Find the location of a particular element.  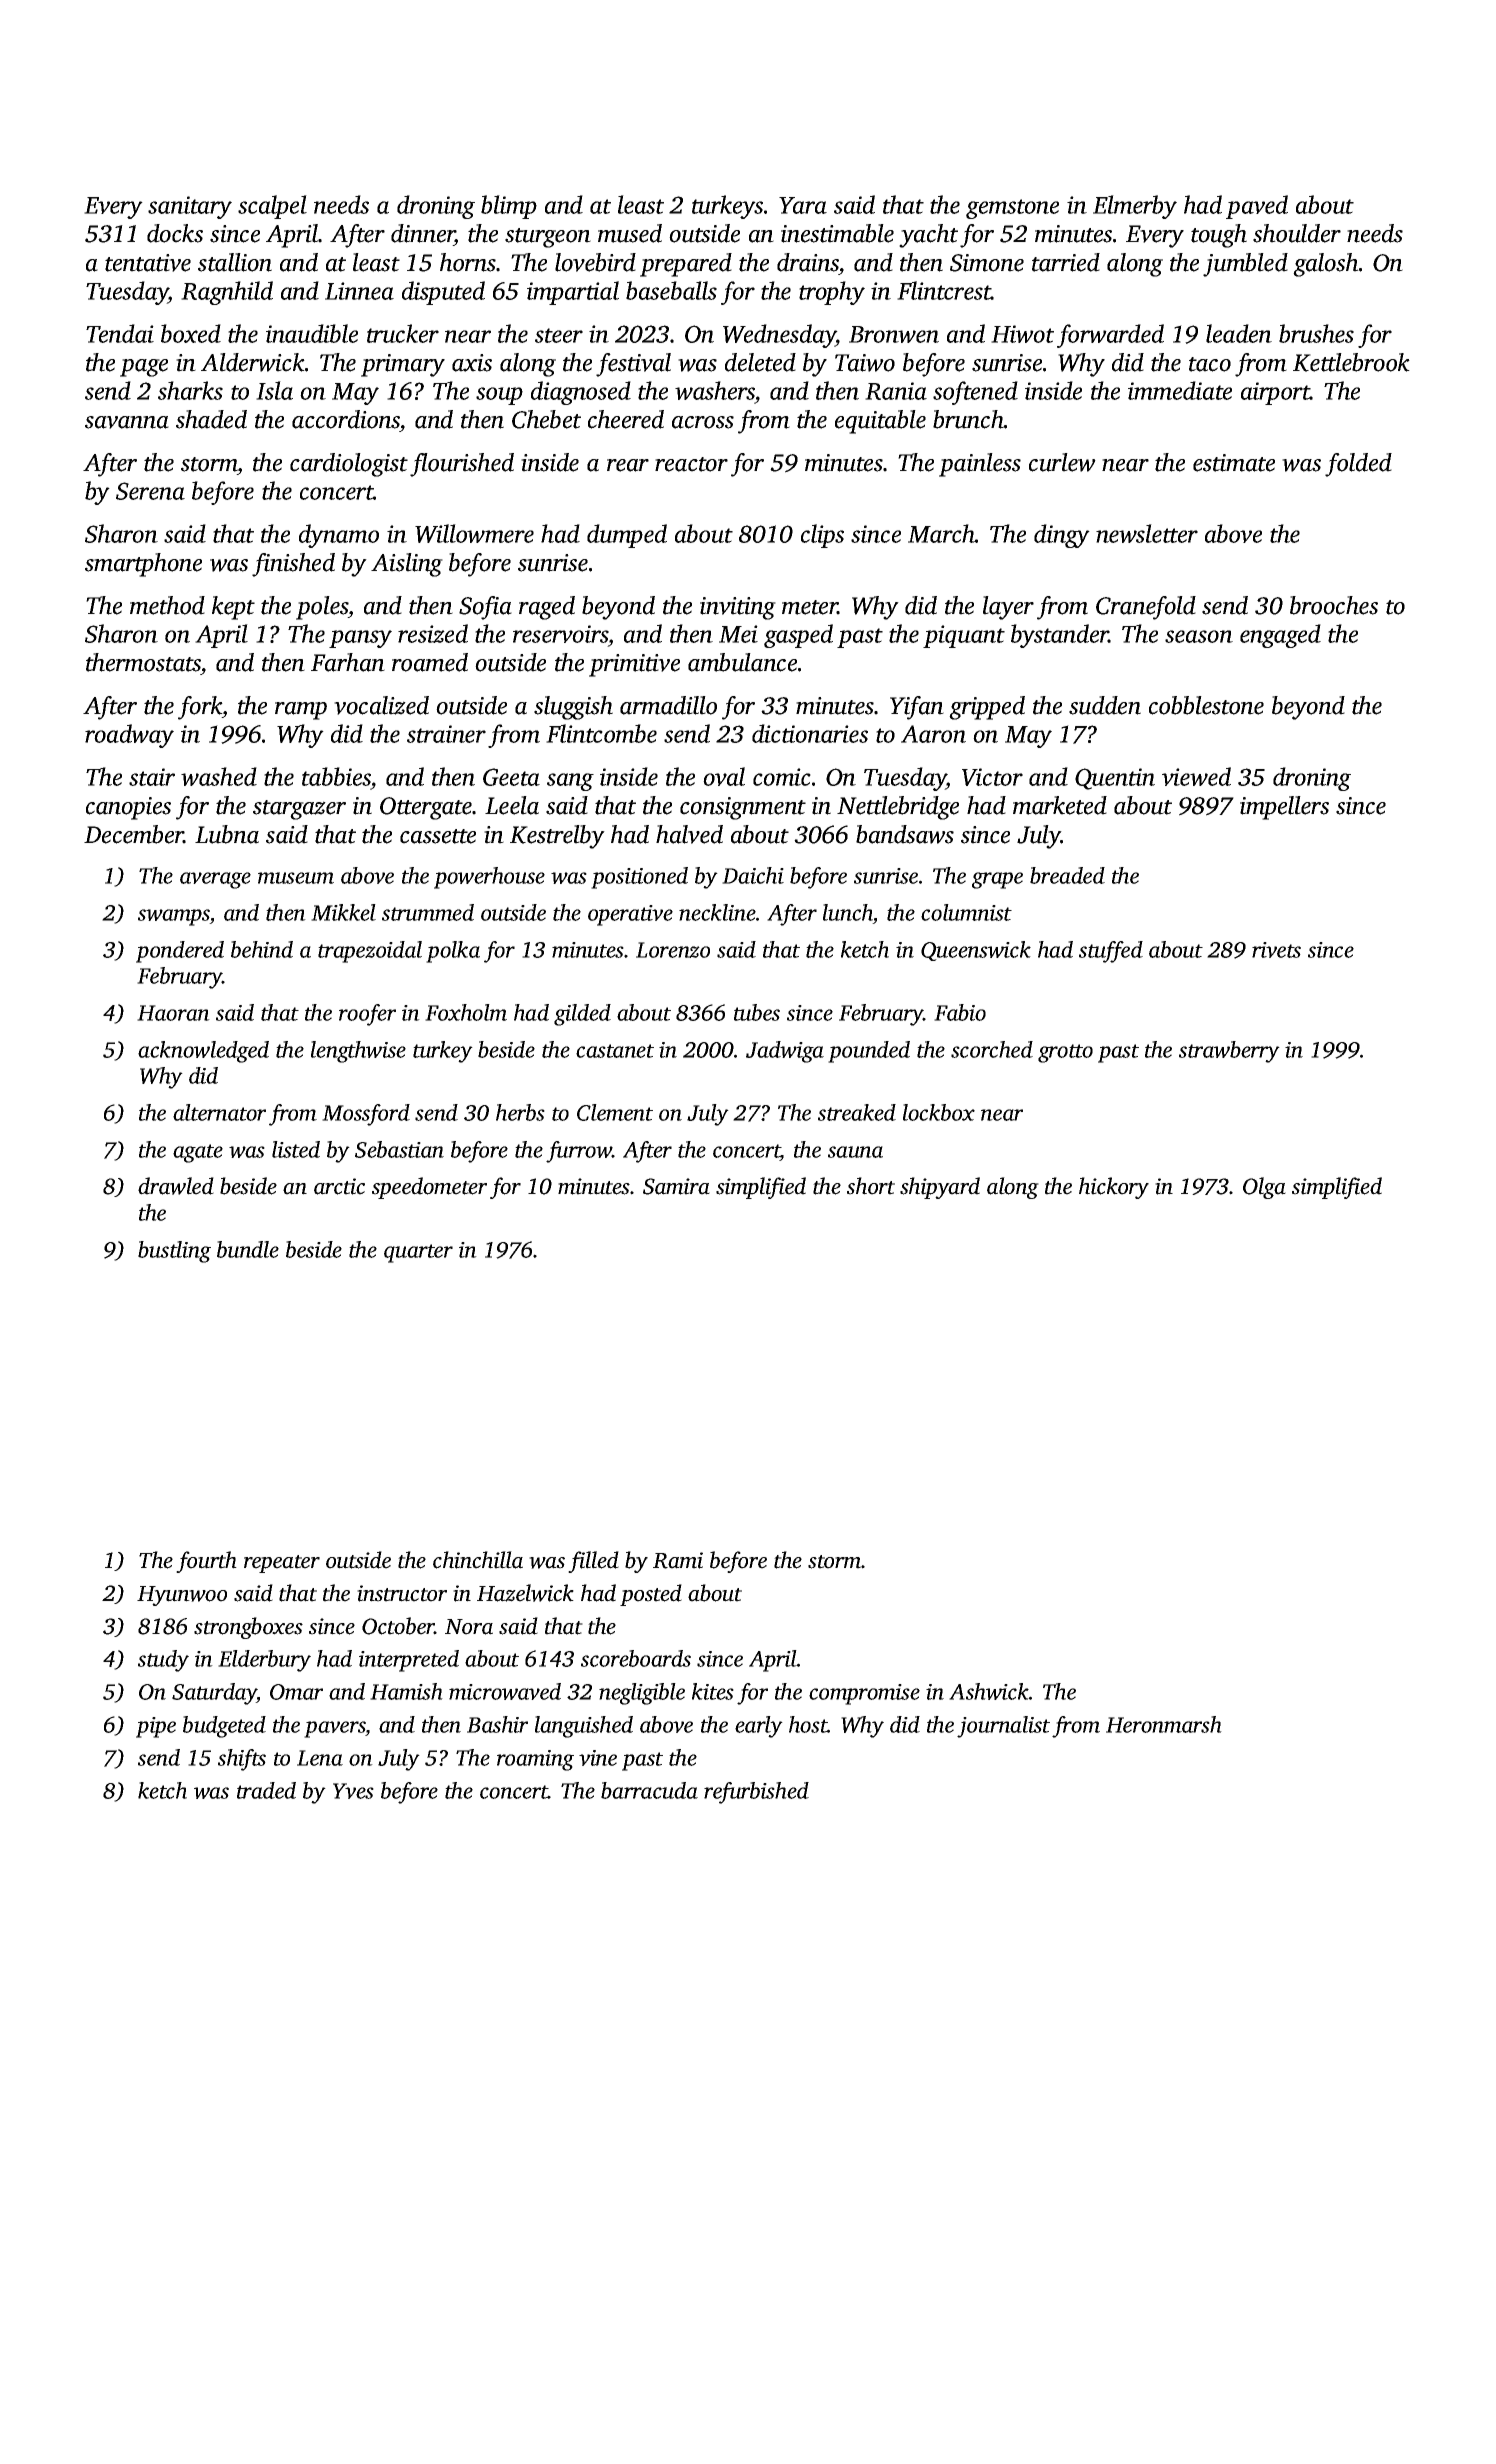

sanitary is located at coordinates (190, 207).
